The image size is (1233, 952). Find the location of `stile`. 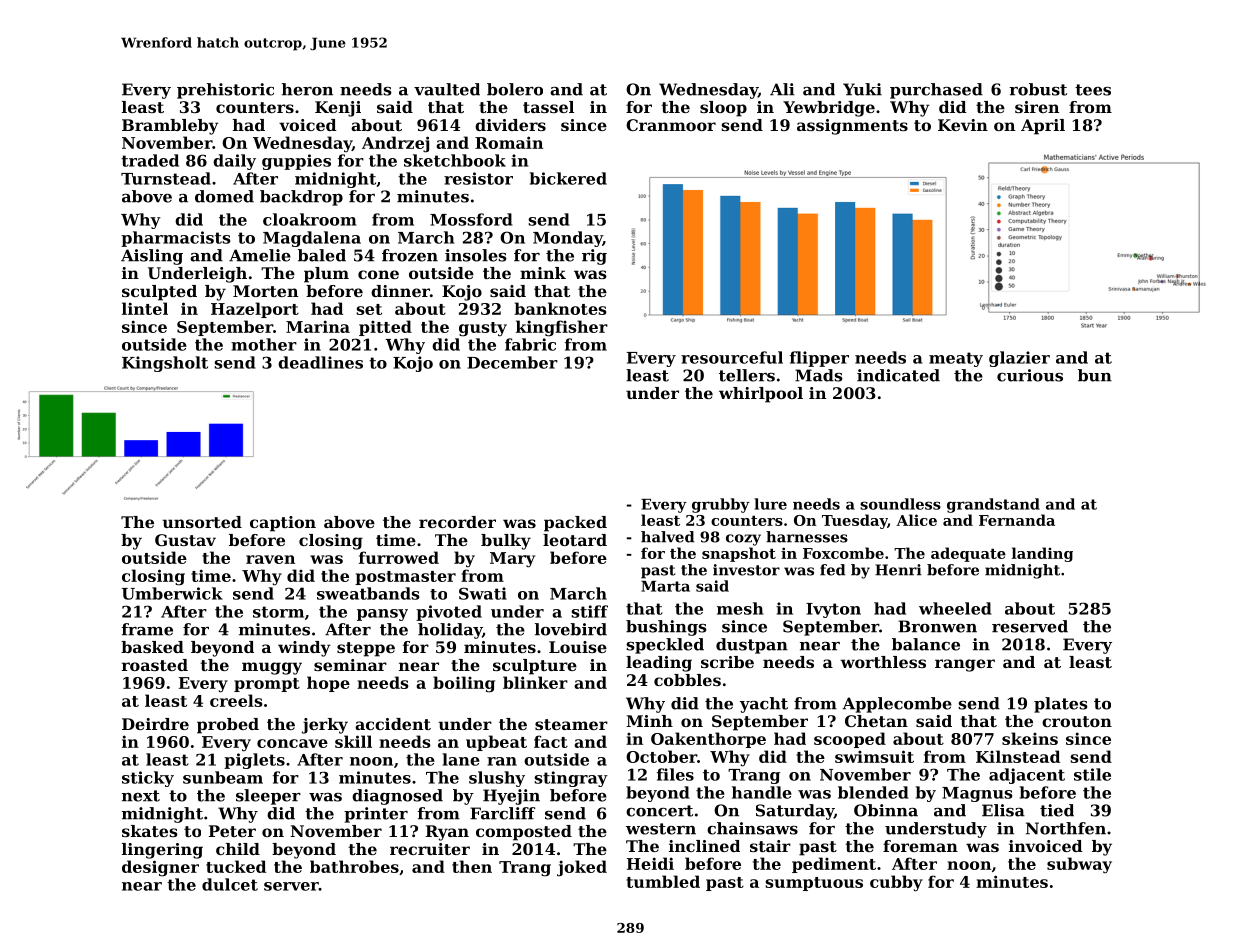

stile is located at coordinates (1092, 774).
